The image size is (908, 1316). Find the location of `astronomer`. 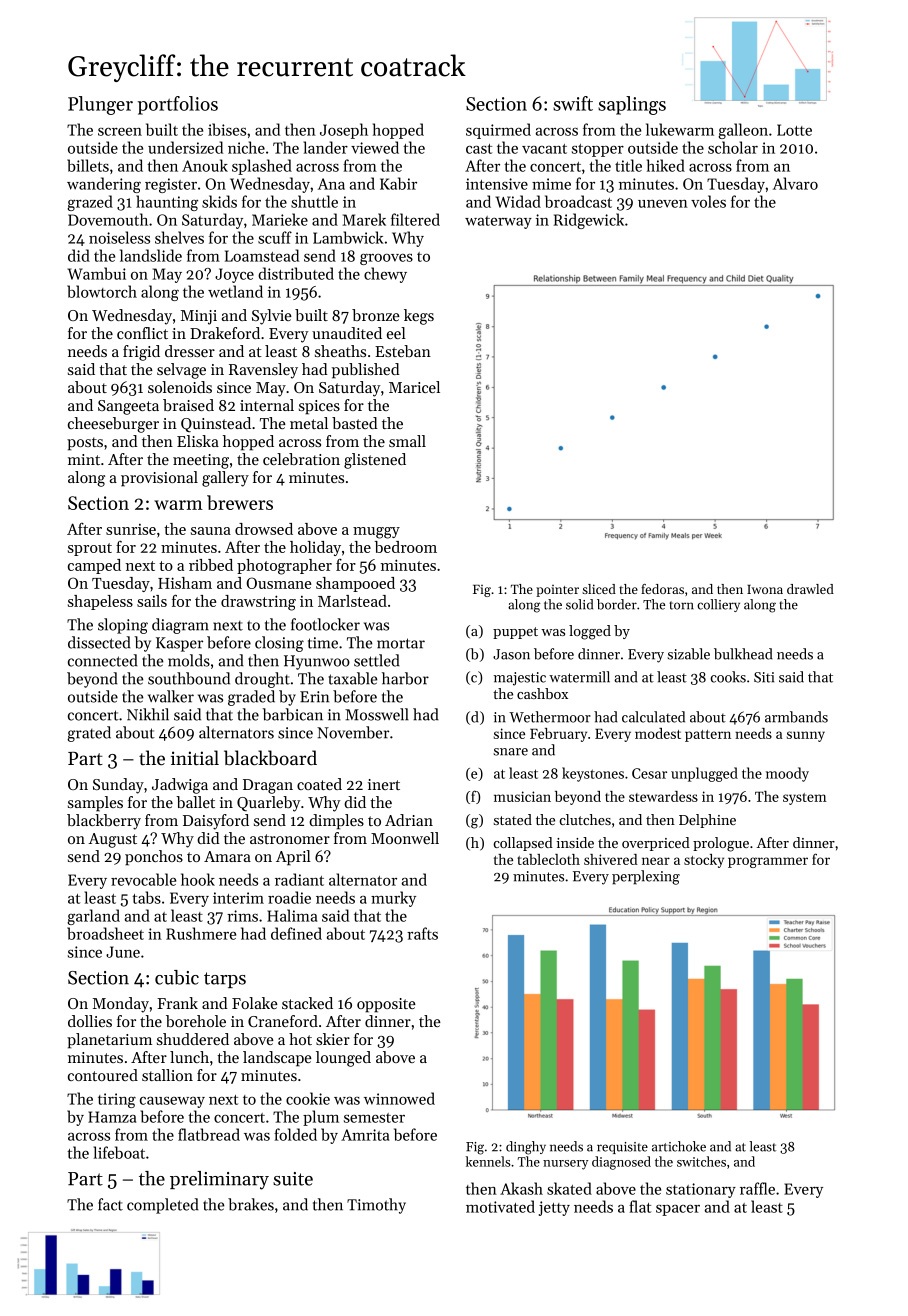

astronomer is located at coordinates (290, 839).
